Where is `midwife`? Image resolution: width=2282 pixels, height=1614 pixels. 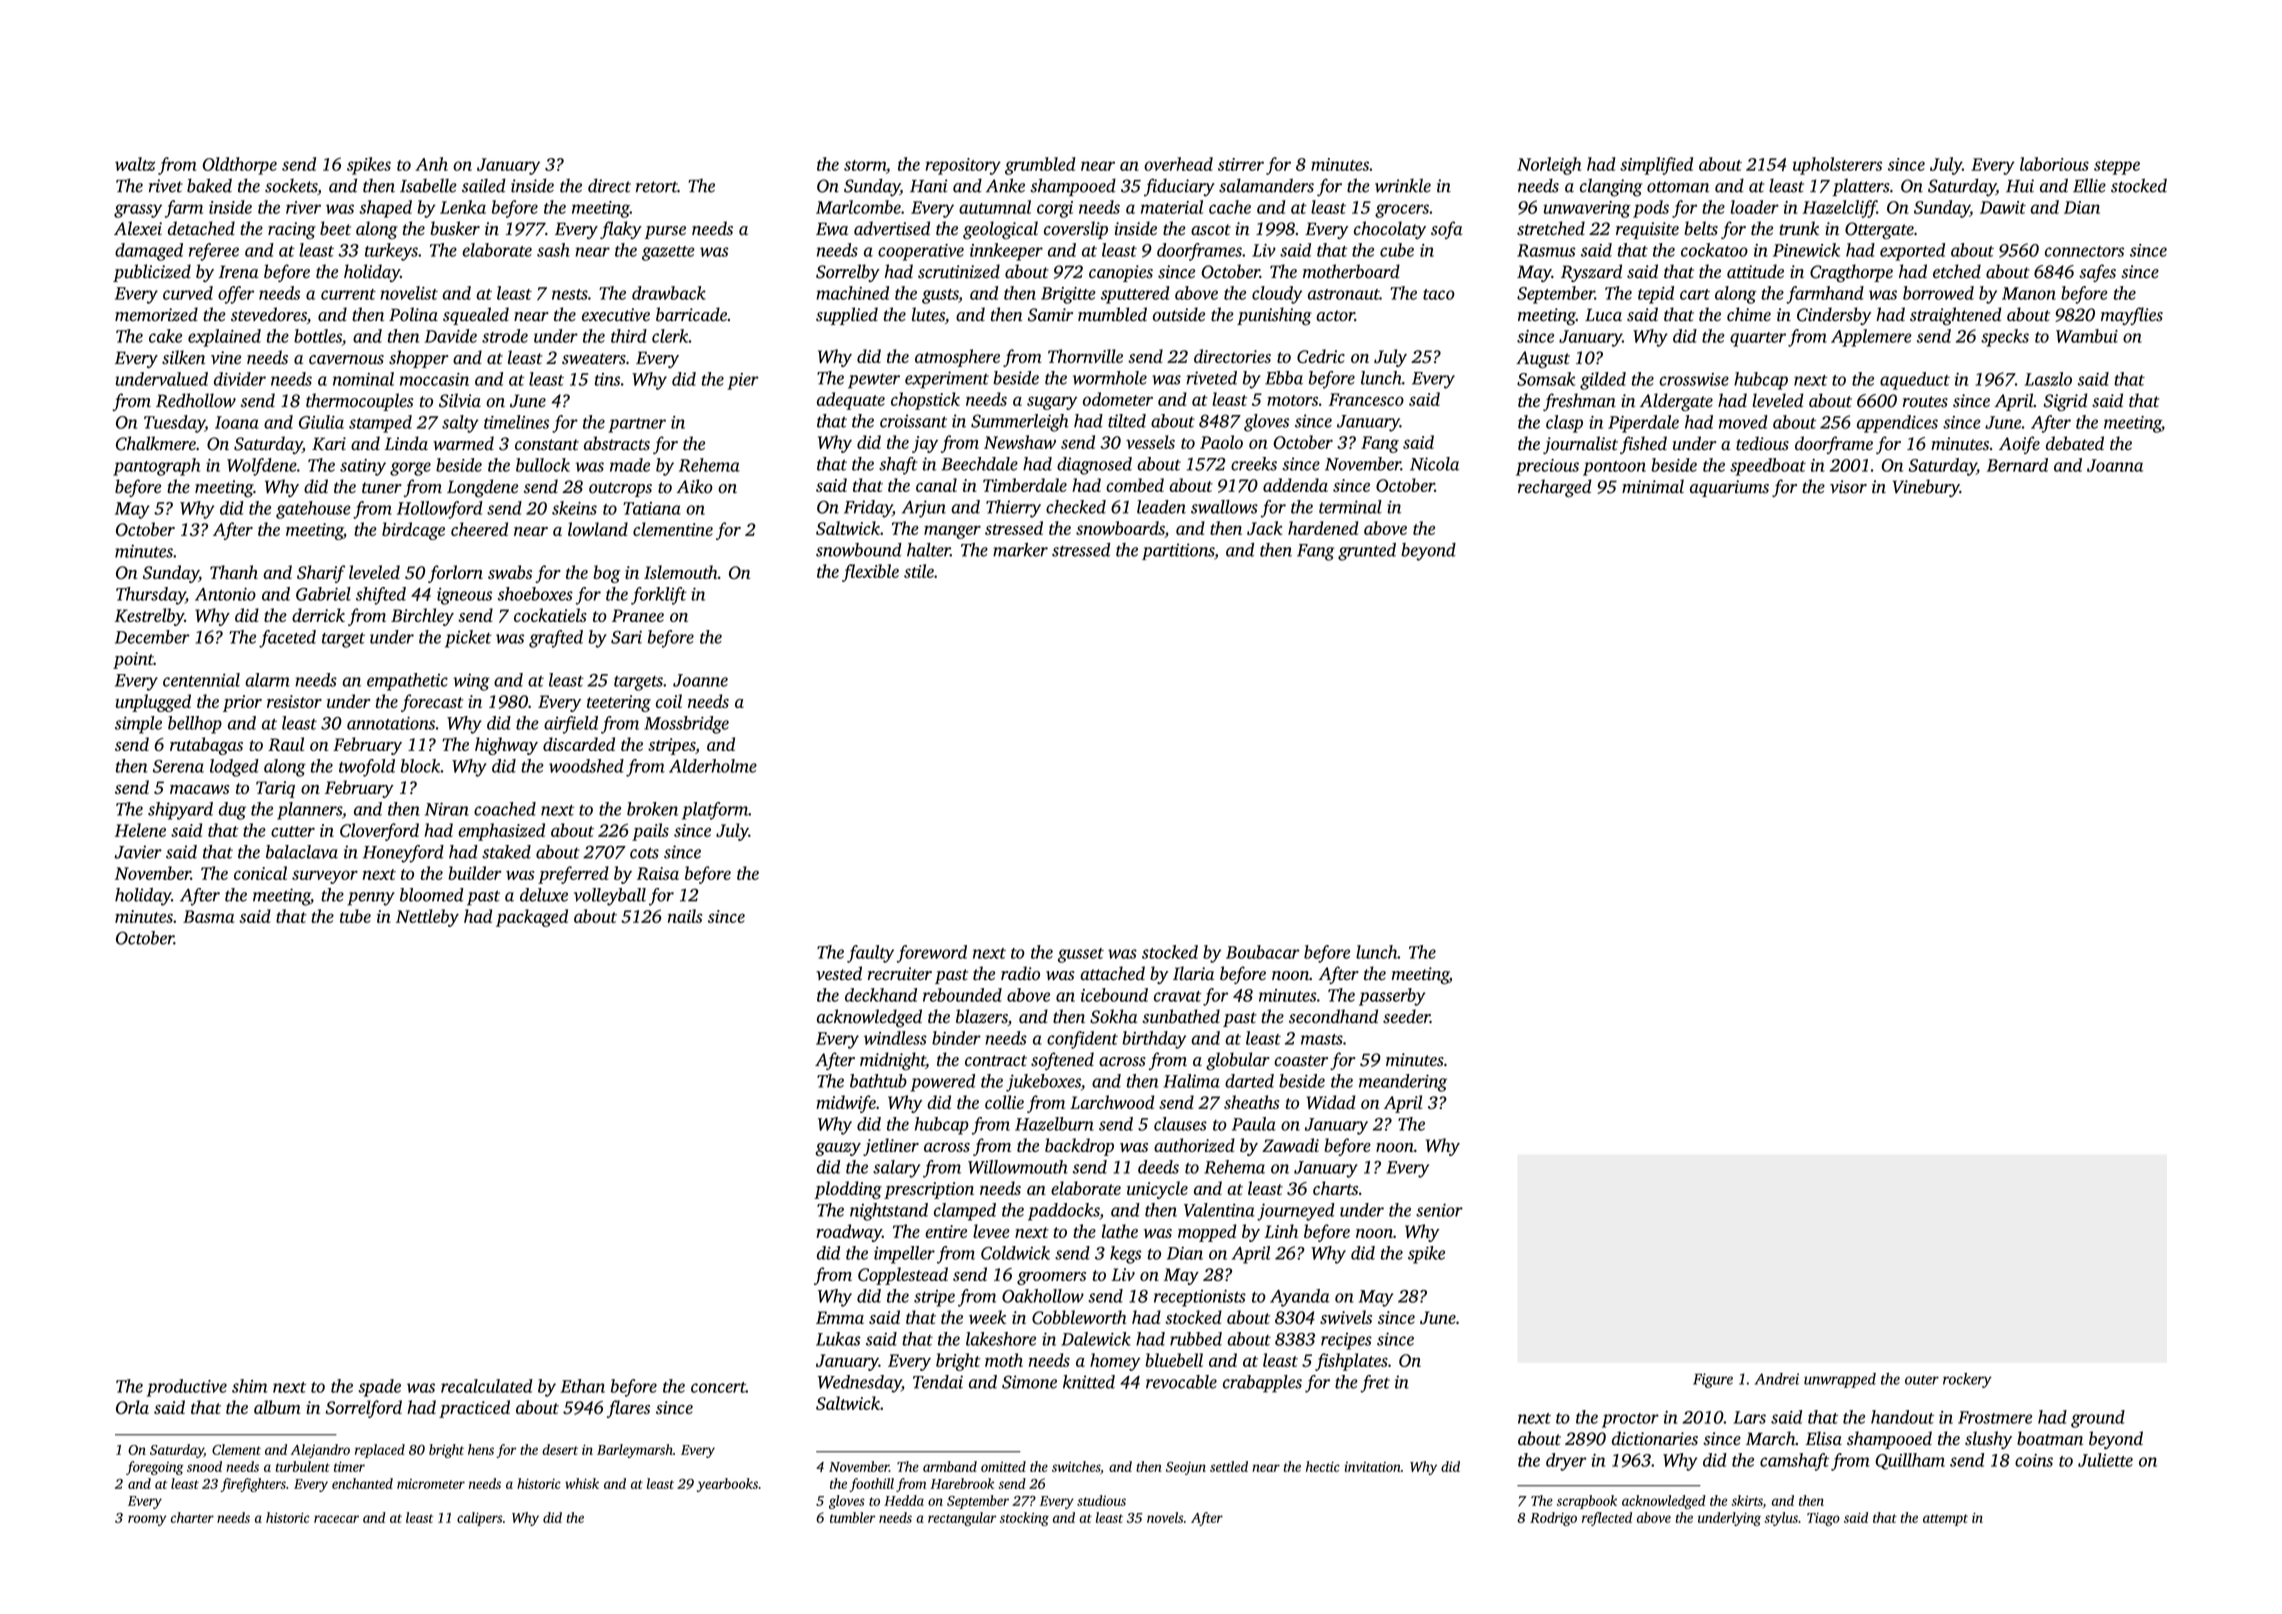 midwife is located at coordinates (846, 1104).
